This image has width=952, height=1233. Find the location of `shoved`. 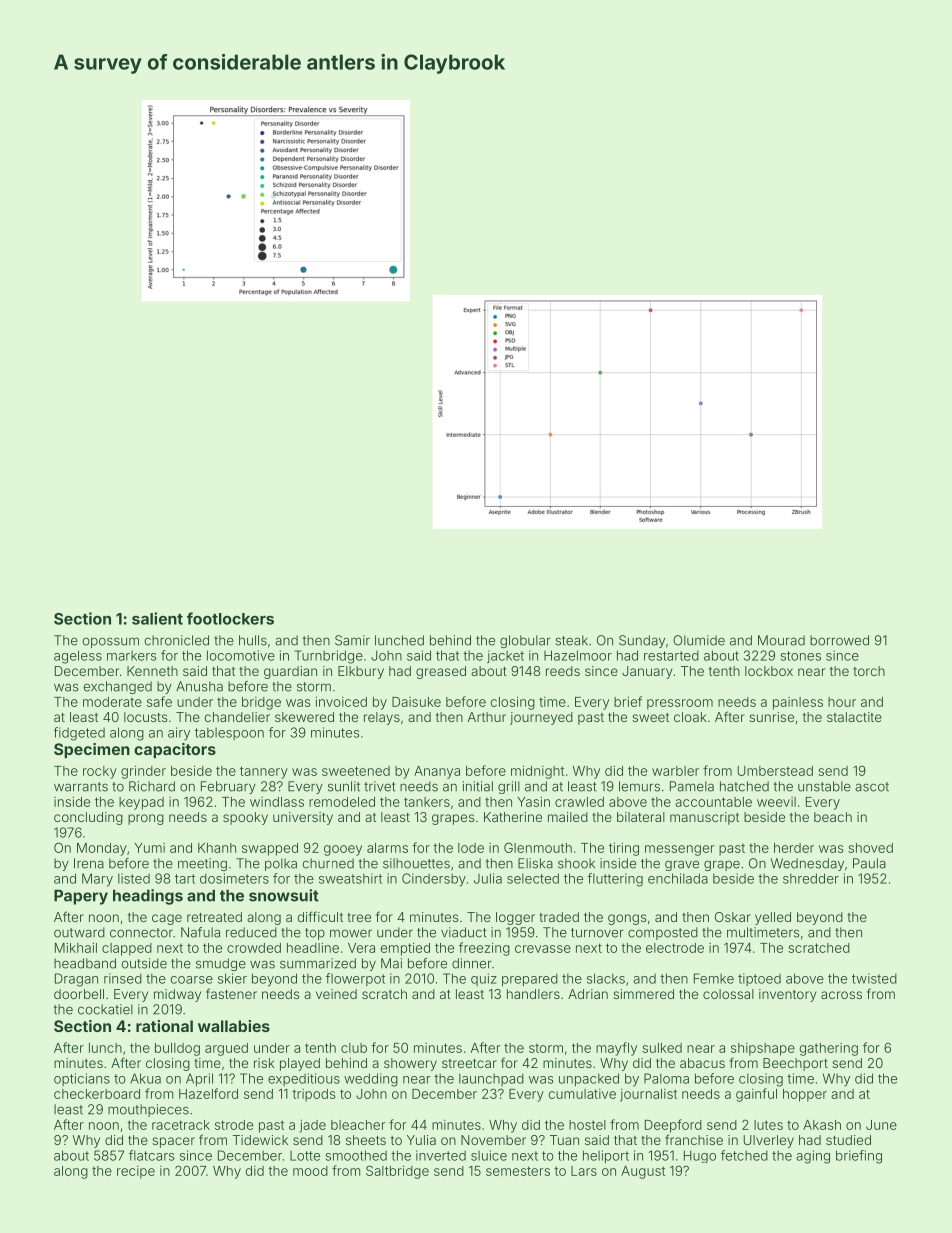

shoved is located at coordinates (870, 848).
